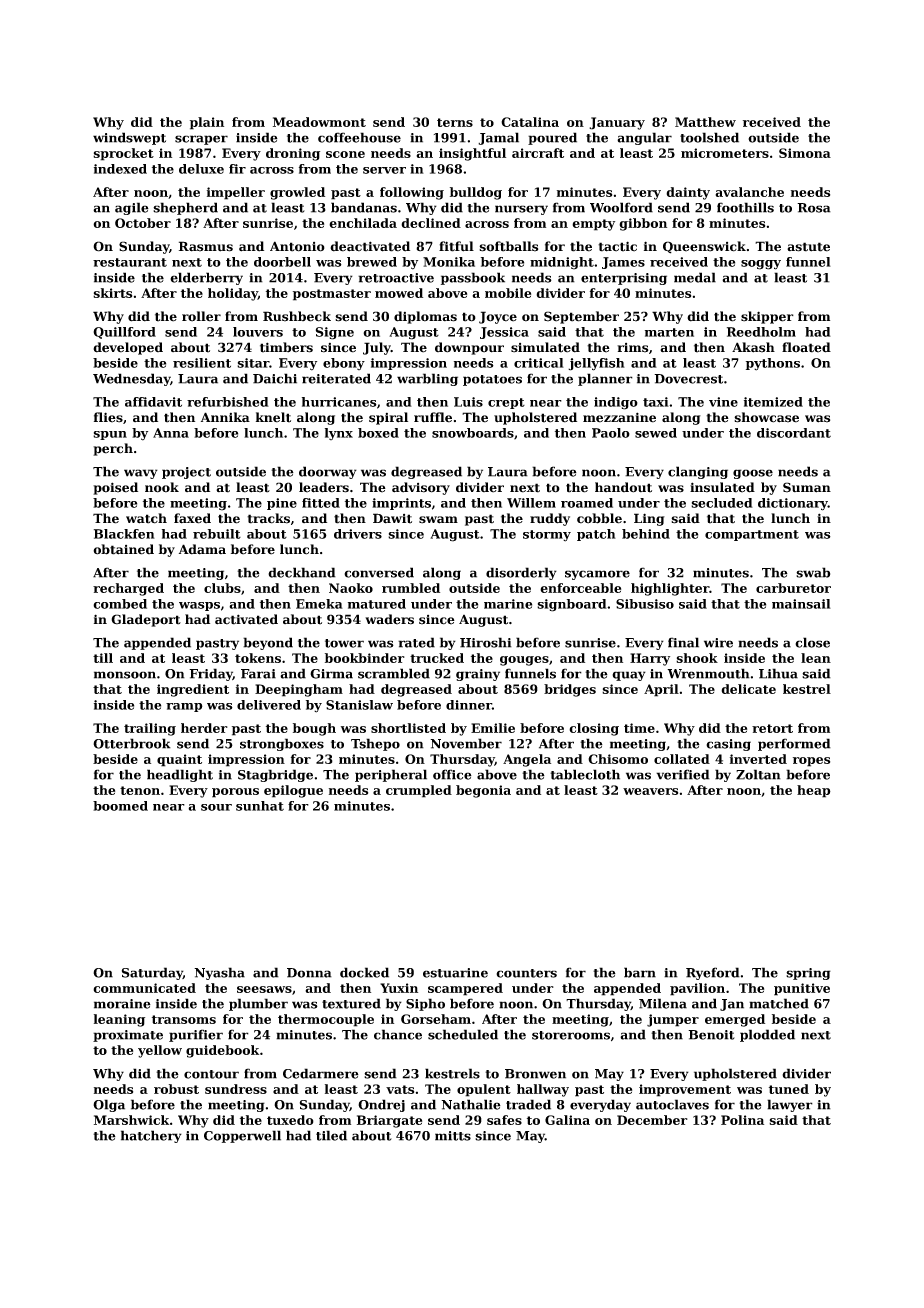 The height and width of the document is (1308, 924). What do you see at coordinates (735, 1020) in the document?
I see `emerged` at bounding box center [735, 1020].
